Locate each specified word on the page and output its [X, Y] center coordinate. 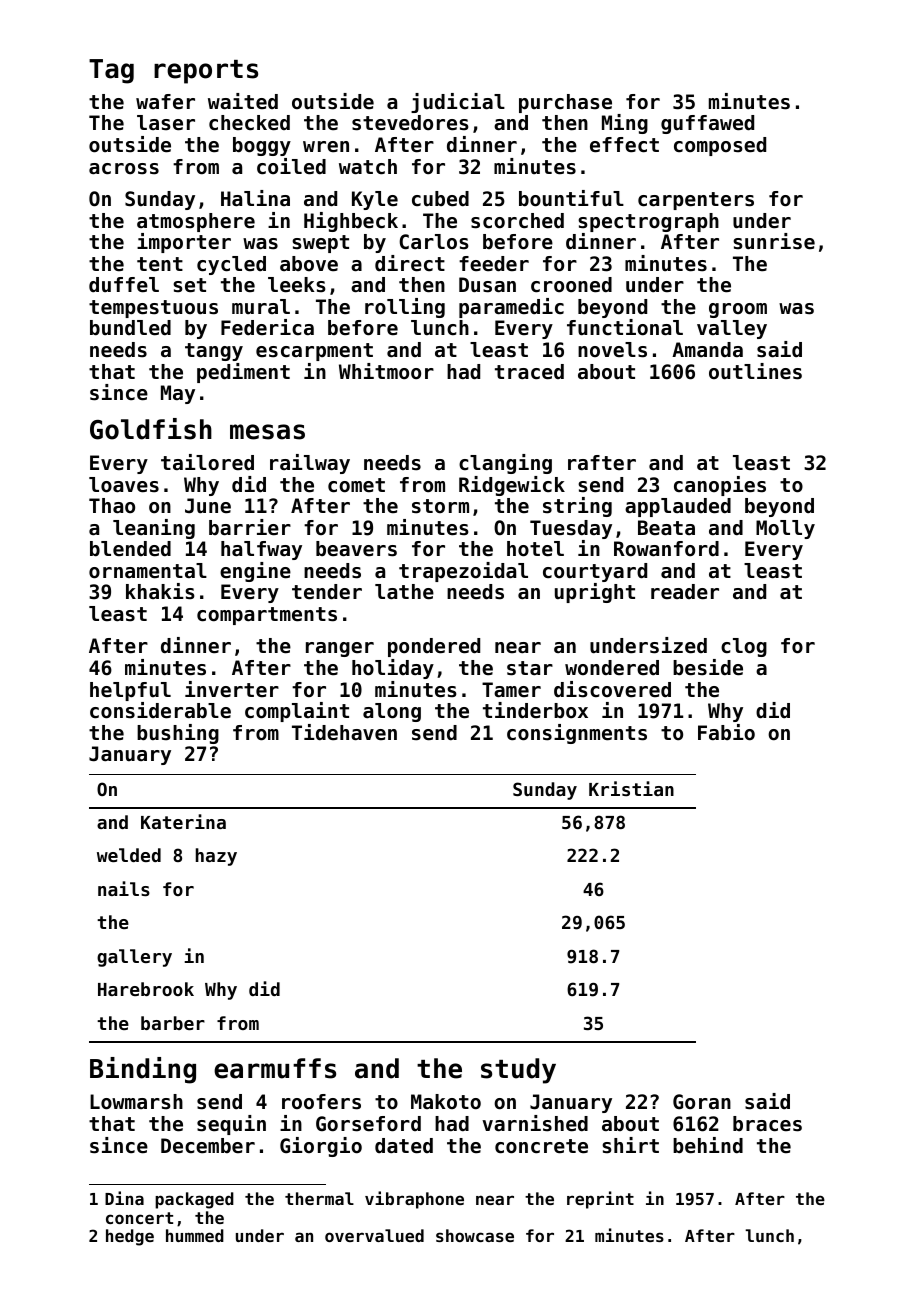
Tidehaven [344, 732]
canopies [720, 486]
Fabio [726, 732]
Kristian [631, 788]
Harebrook [146, 989]
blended [130, 549]
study [518, 1071]
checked [249, 123]
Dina [124, 1198]
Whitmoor [386, 371]
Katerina [183, 821]
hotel [535, 549]
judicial [458, 103]
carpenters [696, 201]
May [178, 394]
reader [685, 592]
